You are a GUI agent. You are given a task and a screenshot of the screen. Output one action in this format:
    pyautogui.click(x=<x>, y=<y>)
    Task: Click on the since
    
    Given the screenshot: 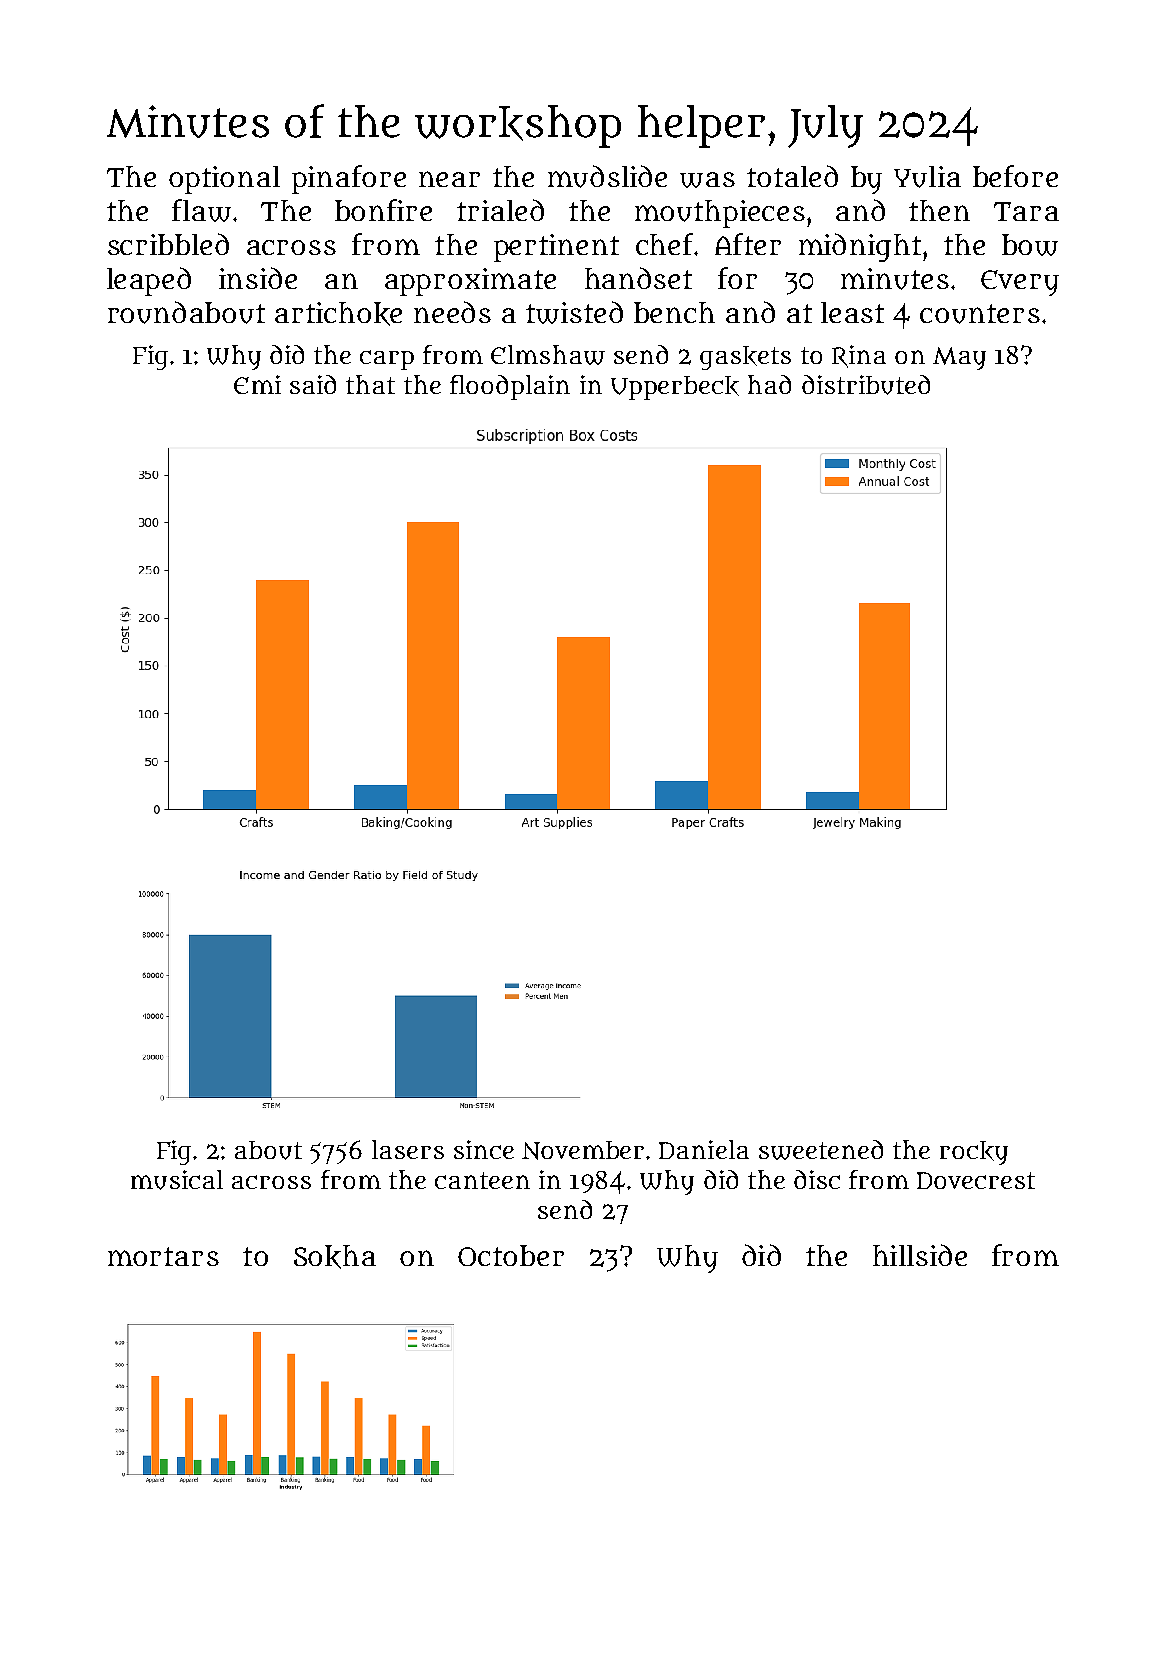 What is the action you would take?
    pyautogui.click(x=484, y=1149)
